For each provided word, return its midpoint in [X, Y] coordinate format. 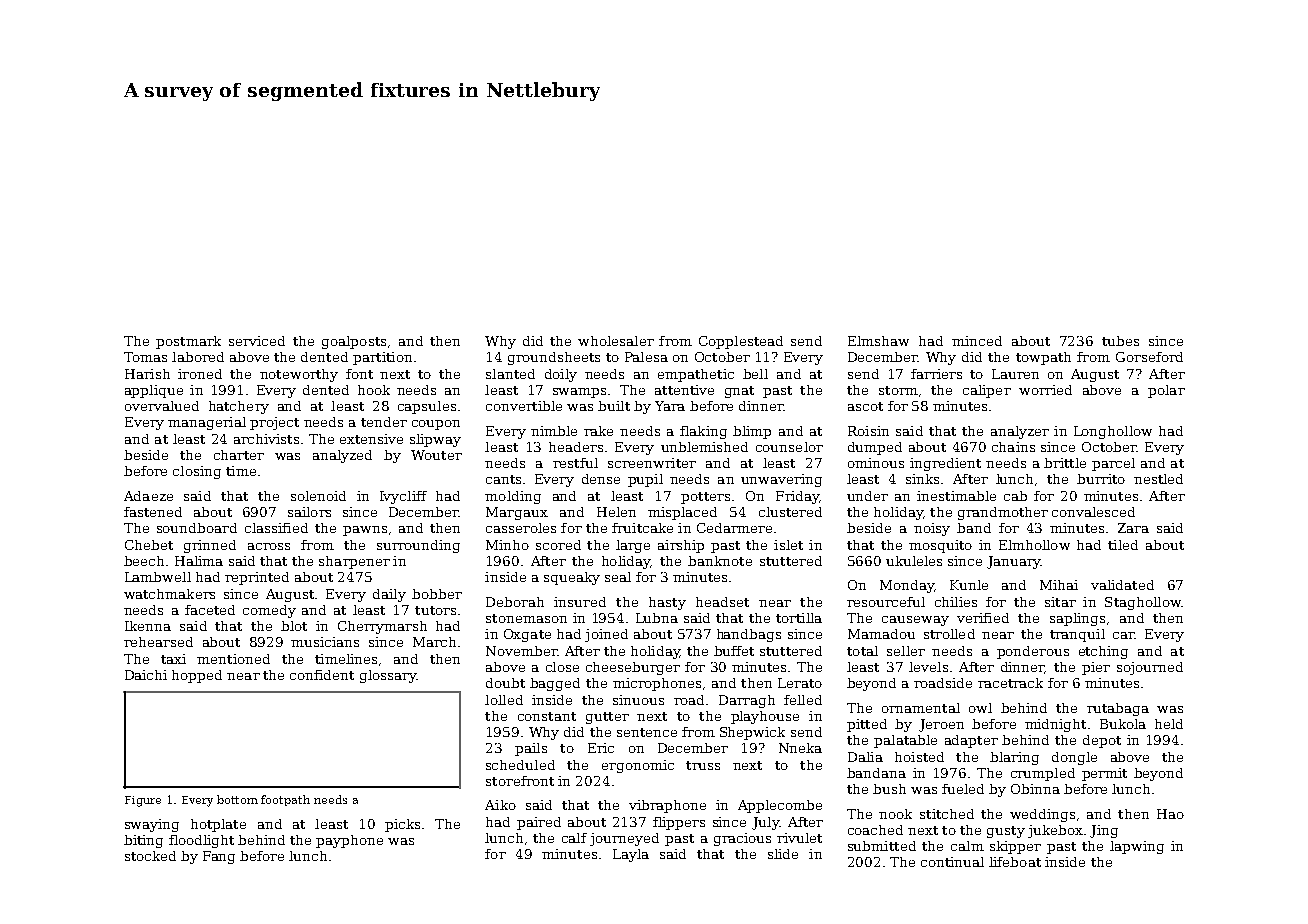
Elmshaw [878, 341]
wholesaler [616, 341]
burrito [1101, 479]
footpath [285, 800]
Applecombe [780, 806]
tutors [435, 610]
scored [558, 545]
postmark [188, 342]
